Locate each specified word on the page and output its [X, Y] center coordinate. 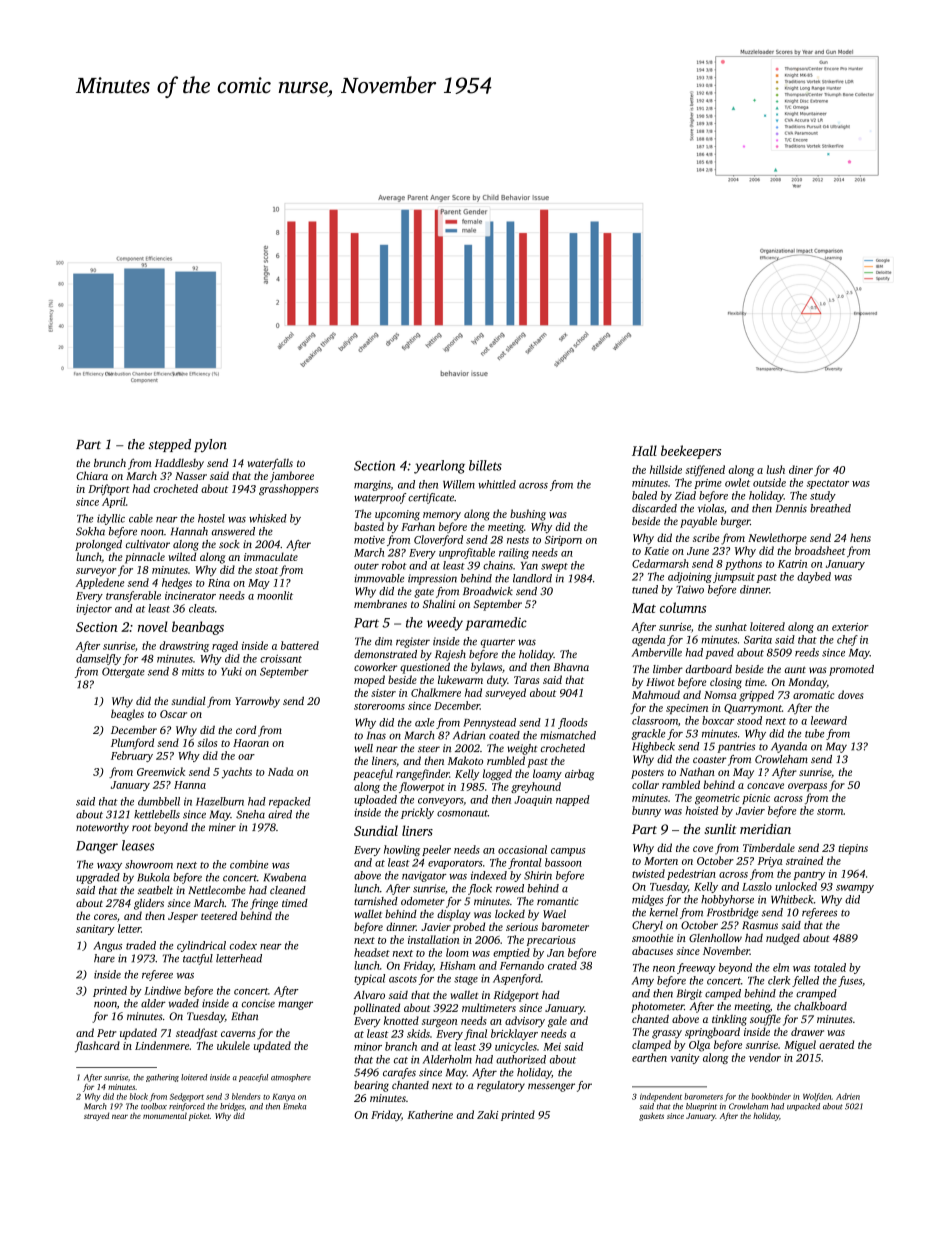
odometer [423, 901]
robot [394, 565]
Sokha [90, 531]
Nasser [191, 476]
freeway [696, 968]
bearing [371, 1086]
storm [830, 811]
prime [708, 484]
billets [485, 465]
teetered [219, 915]
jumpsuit [734, 577]
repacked [290, 802]
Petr [106, 1033]
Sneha [250, 814]
